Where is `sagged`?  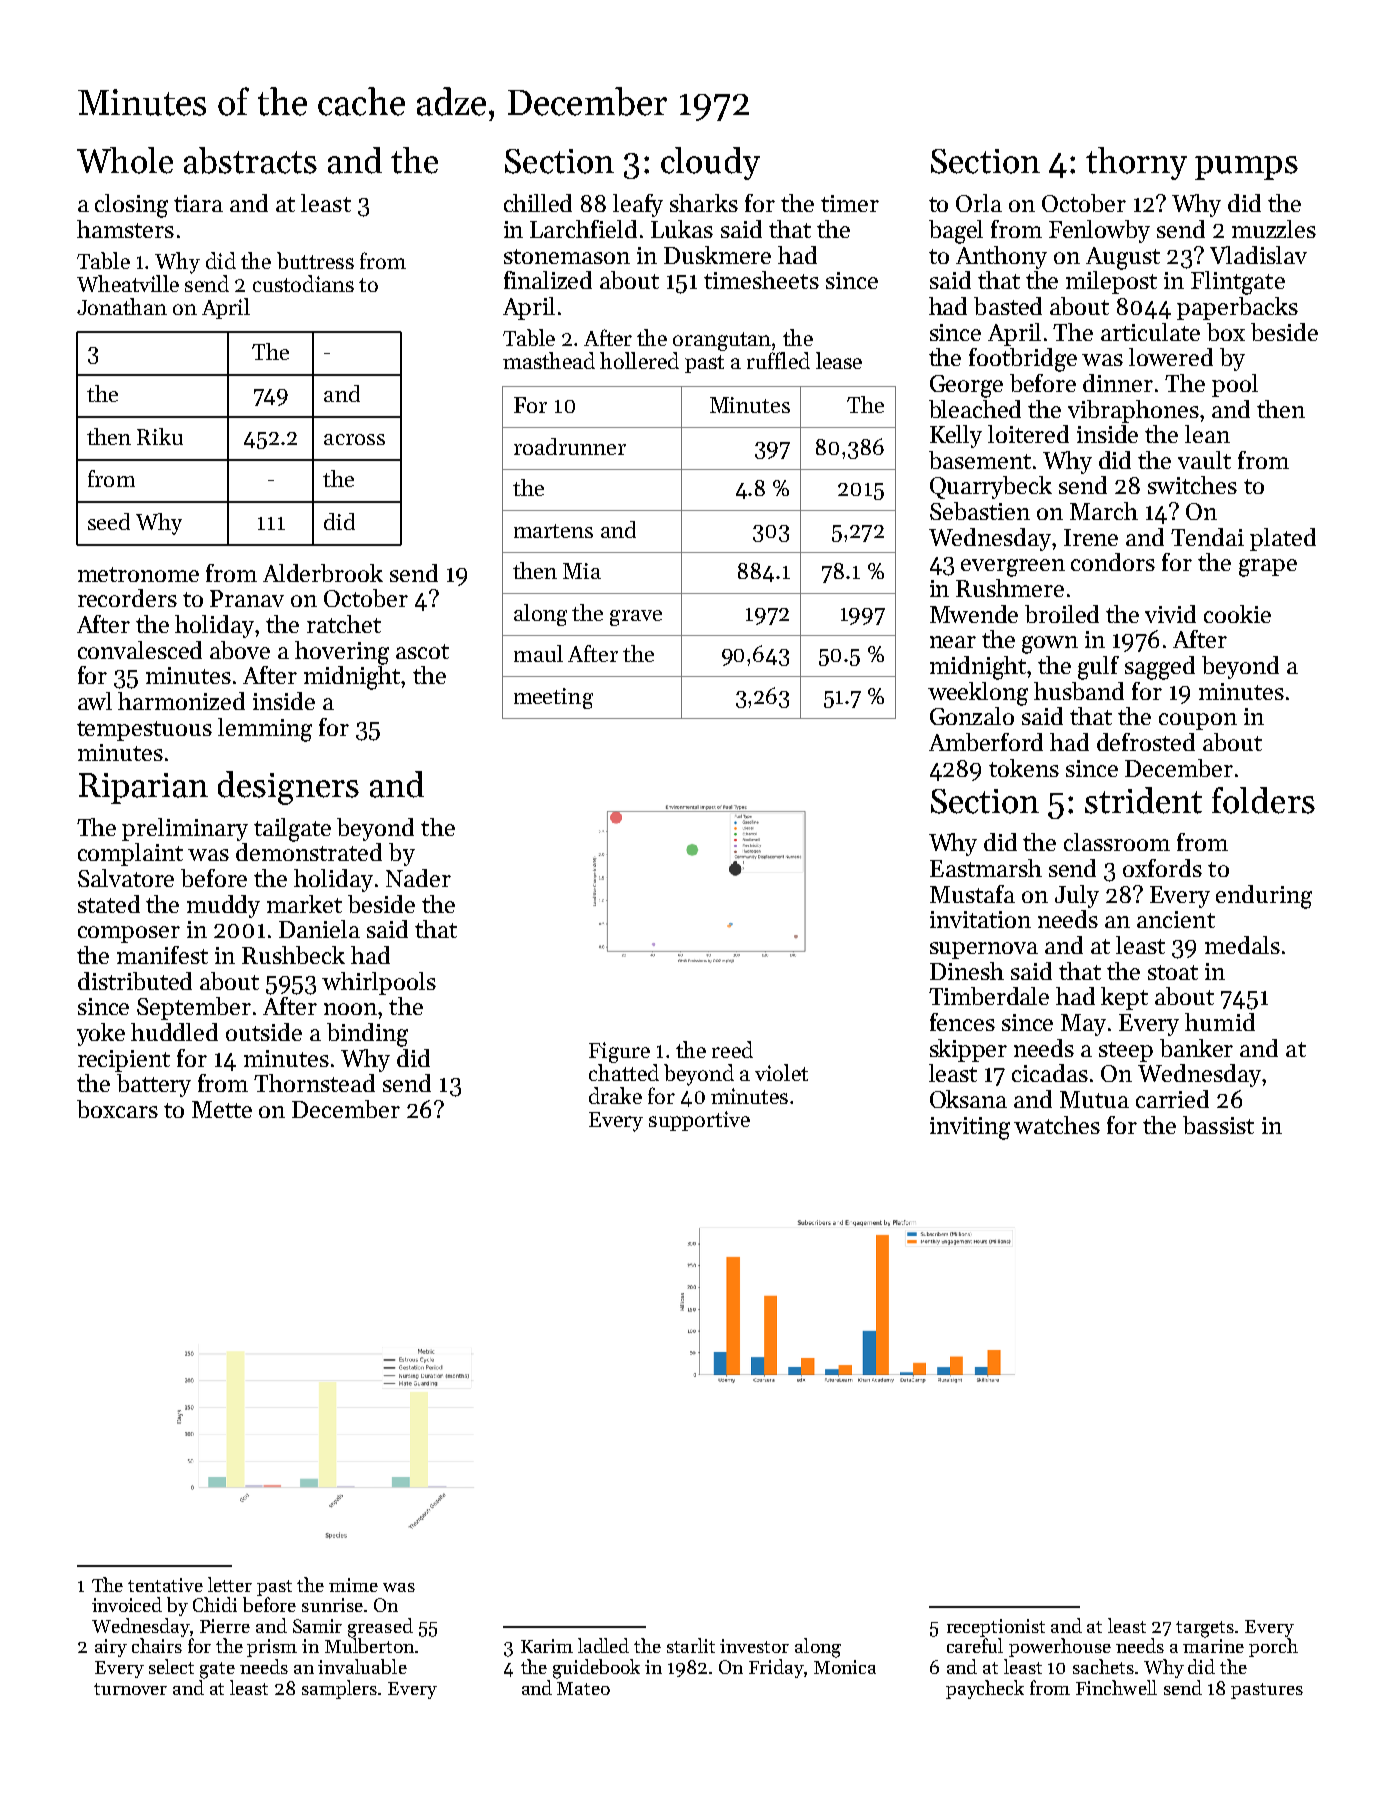 sagged is located at coordinates (1160, 668).
